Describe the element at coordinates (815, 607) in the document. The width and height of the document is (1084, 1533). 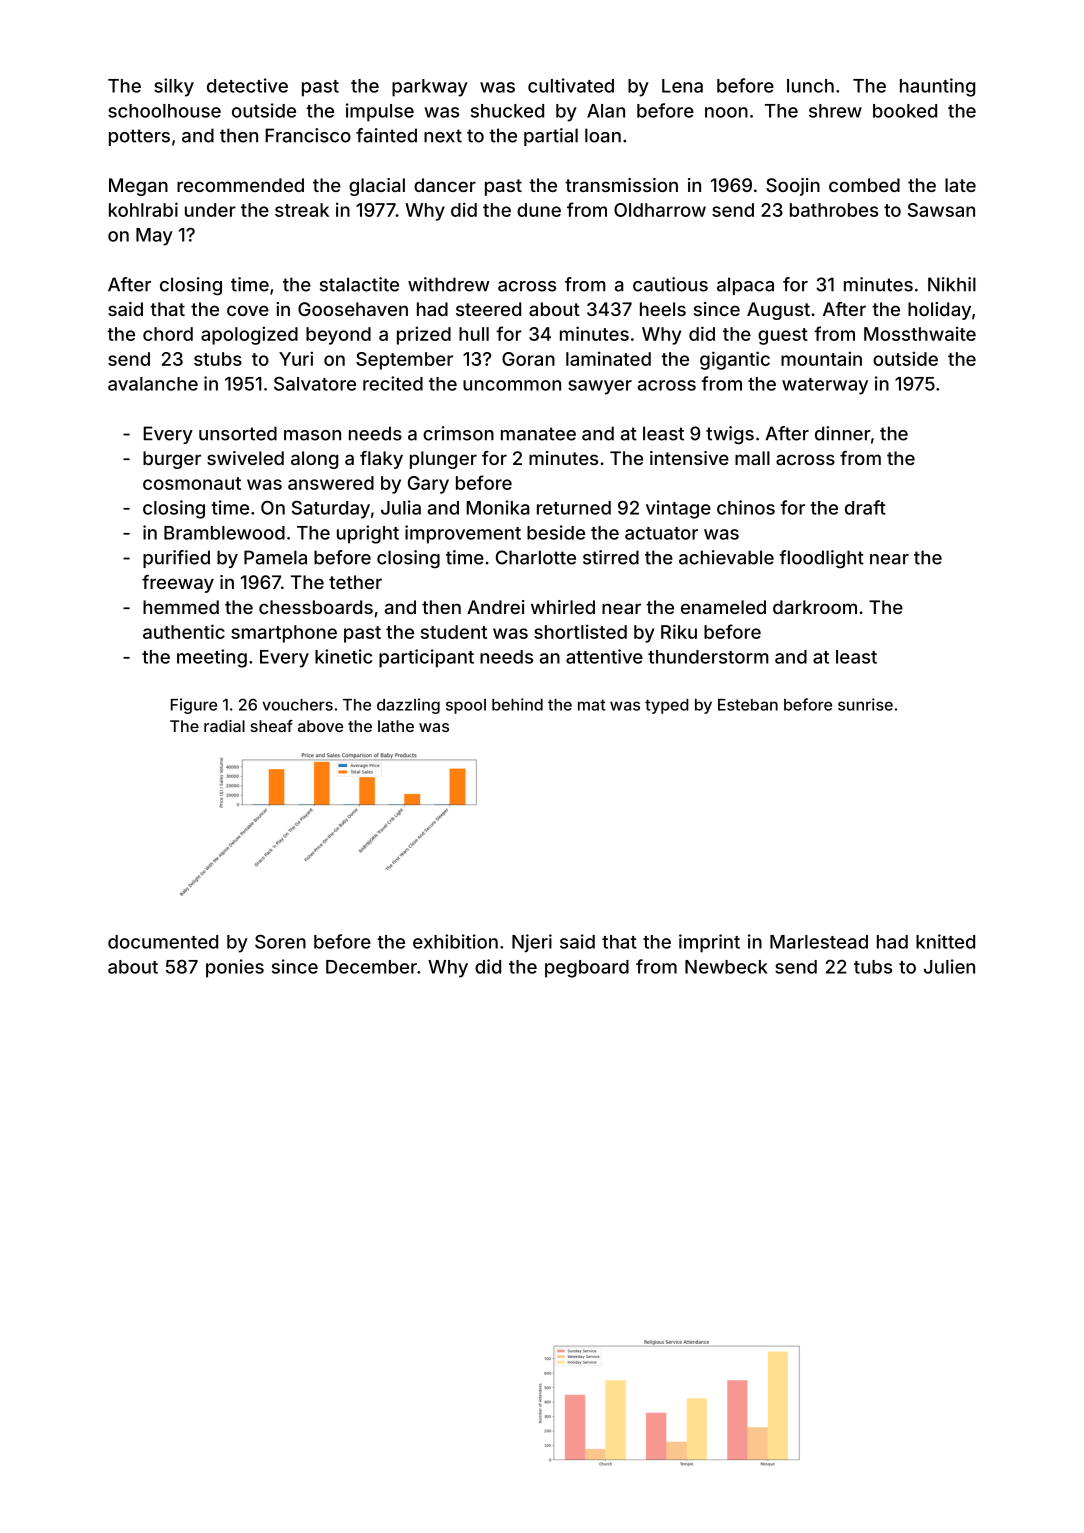
I see `darkroom` at that location.
